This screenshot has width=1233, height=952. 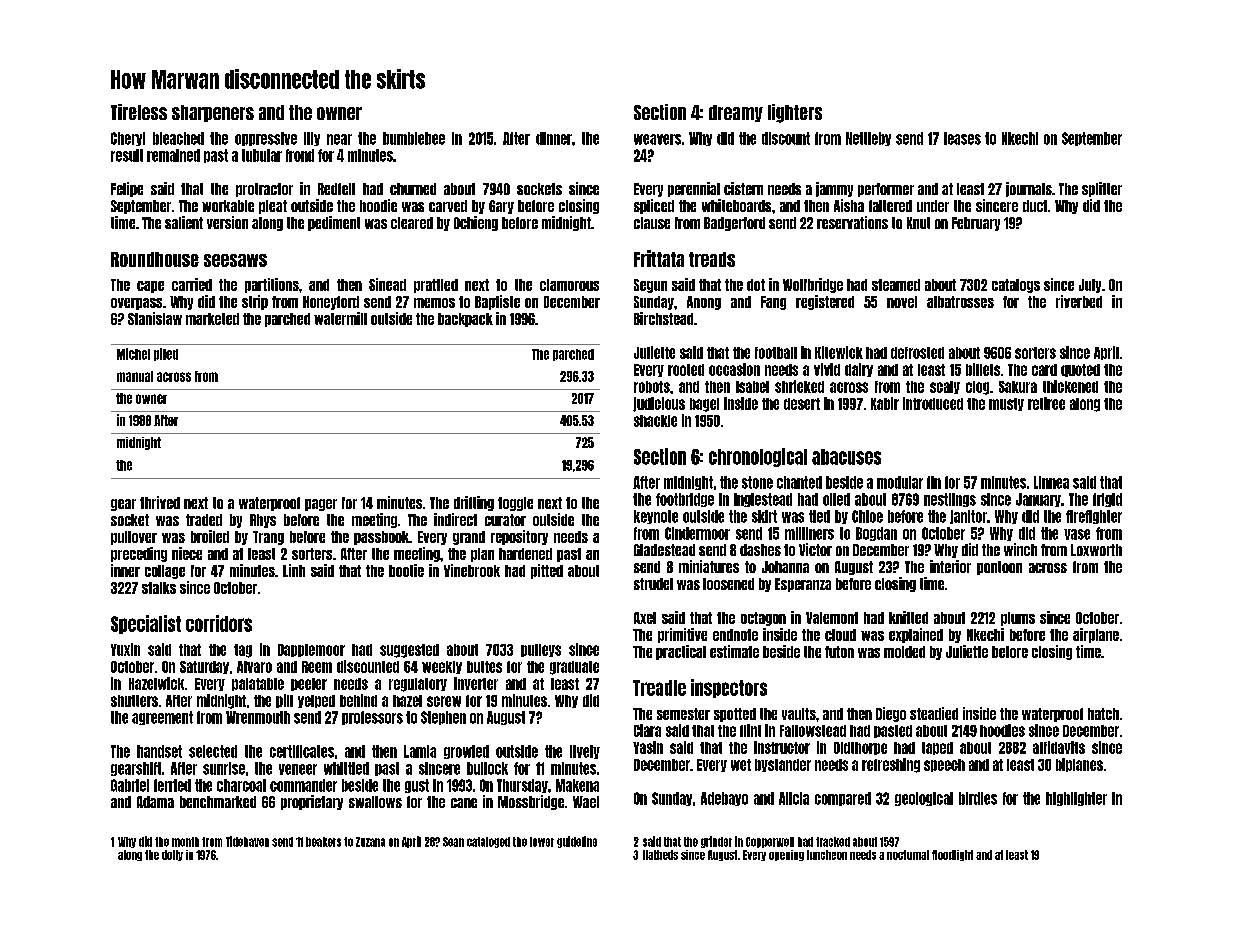 I want to click on dolly, so click(x=172, y=855).
